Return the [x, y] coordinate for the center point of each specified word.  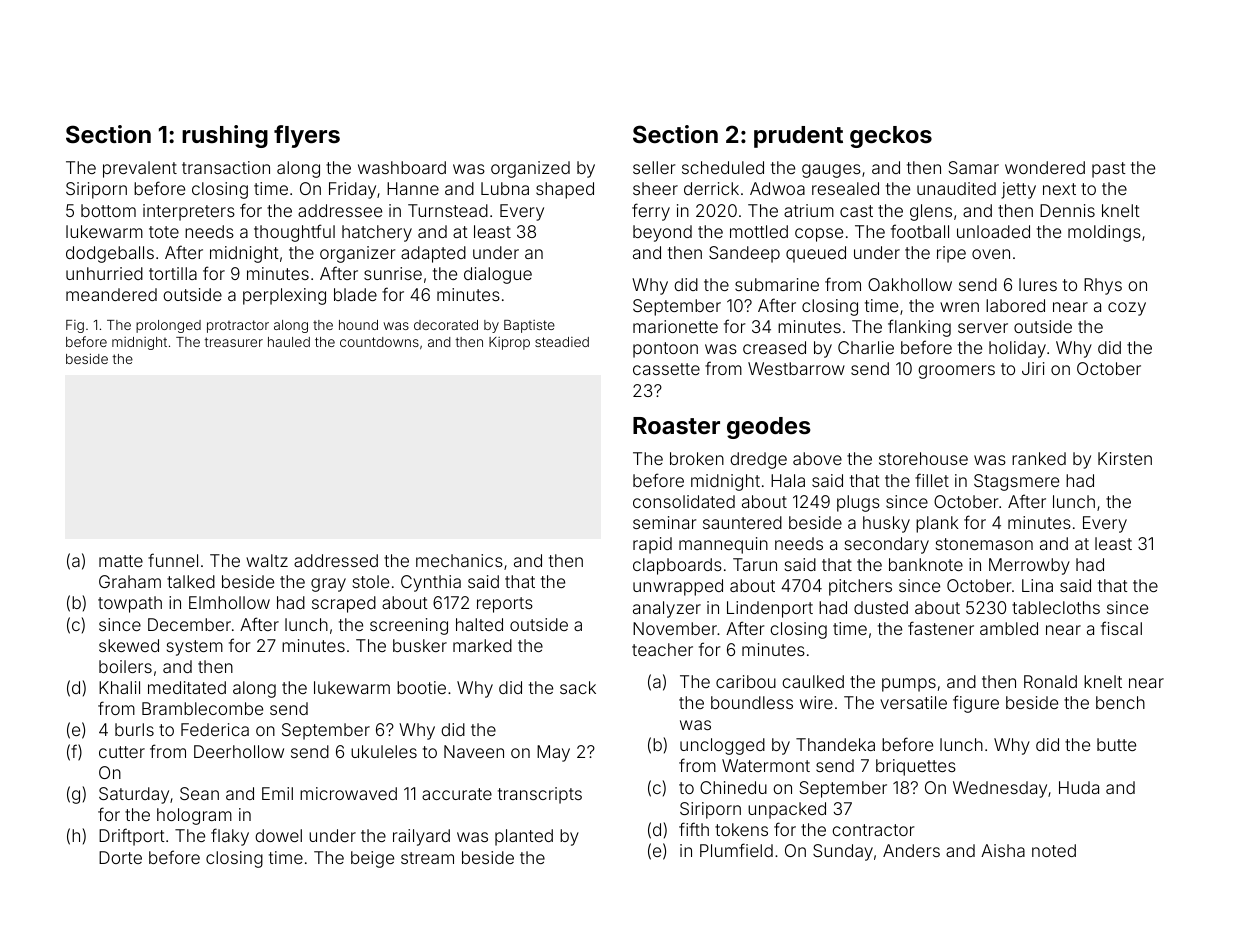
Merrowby [1029, 566]
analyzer [667, 609]
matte [121, 561]
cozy [1127, 309]
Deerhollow [239, 751]
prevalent [140, 169]
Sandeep [744, 254]
